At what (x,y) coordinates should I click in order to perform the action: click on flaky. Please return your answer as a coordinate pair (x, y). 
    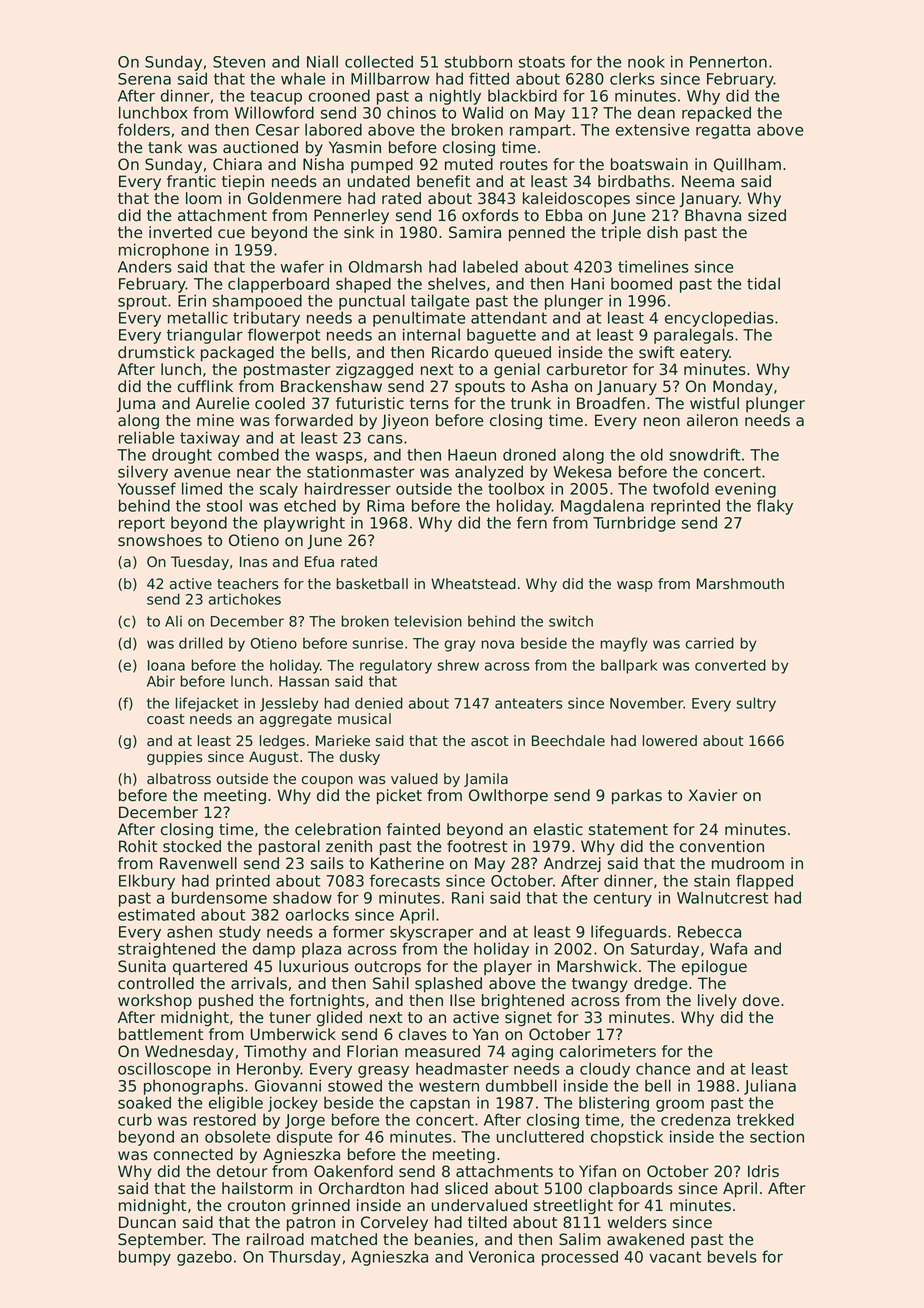
    Looking at the image, I should click on (775, 507).
